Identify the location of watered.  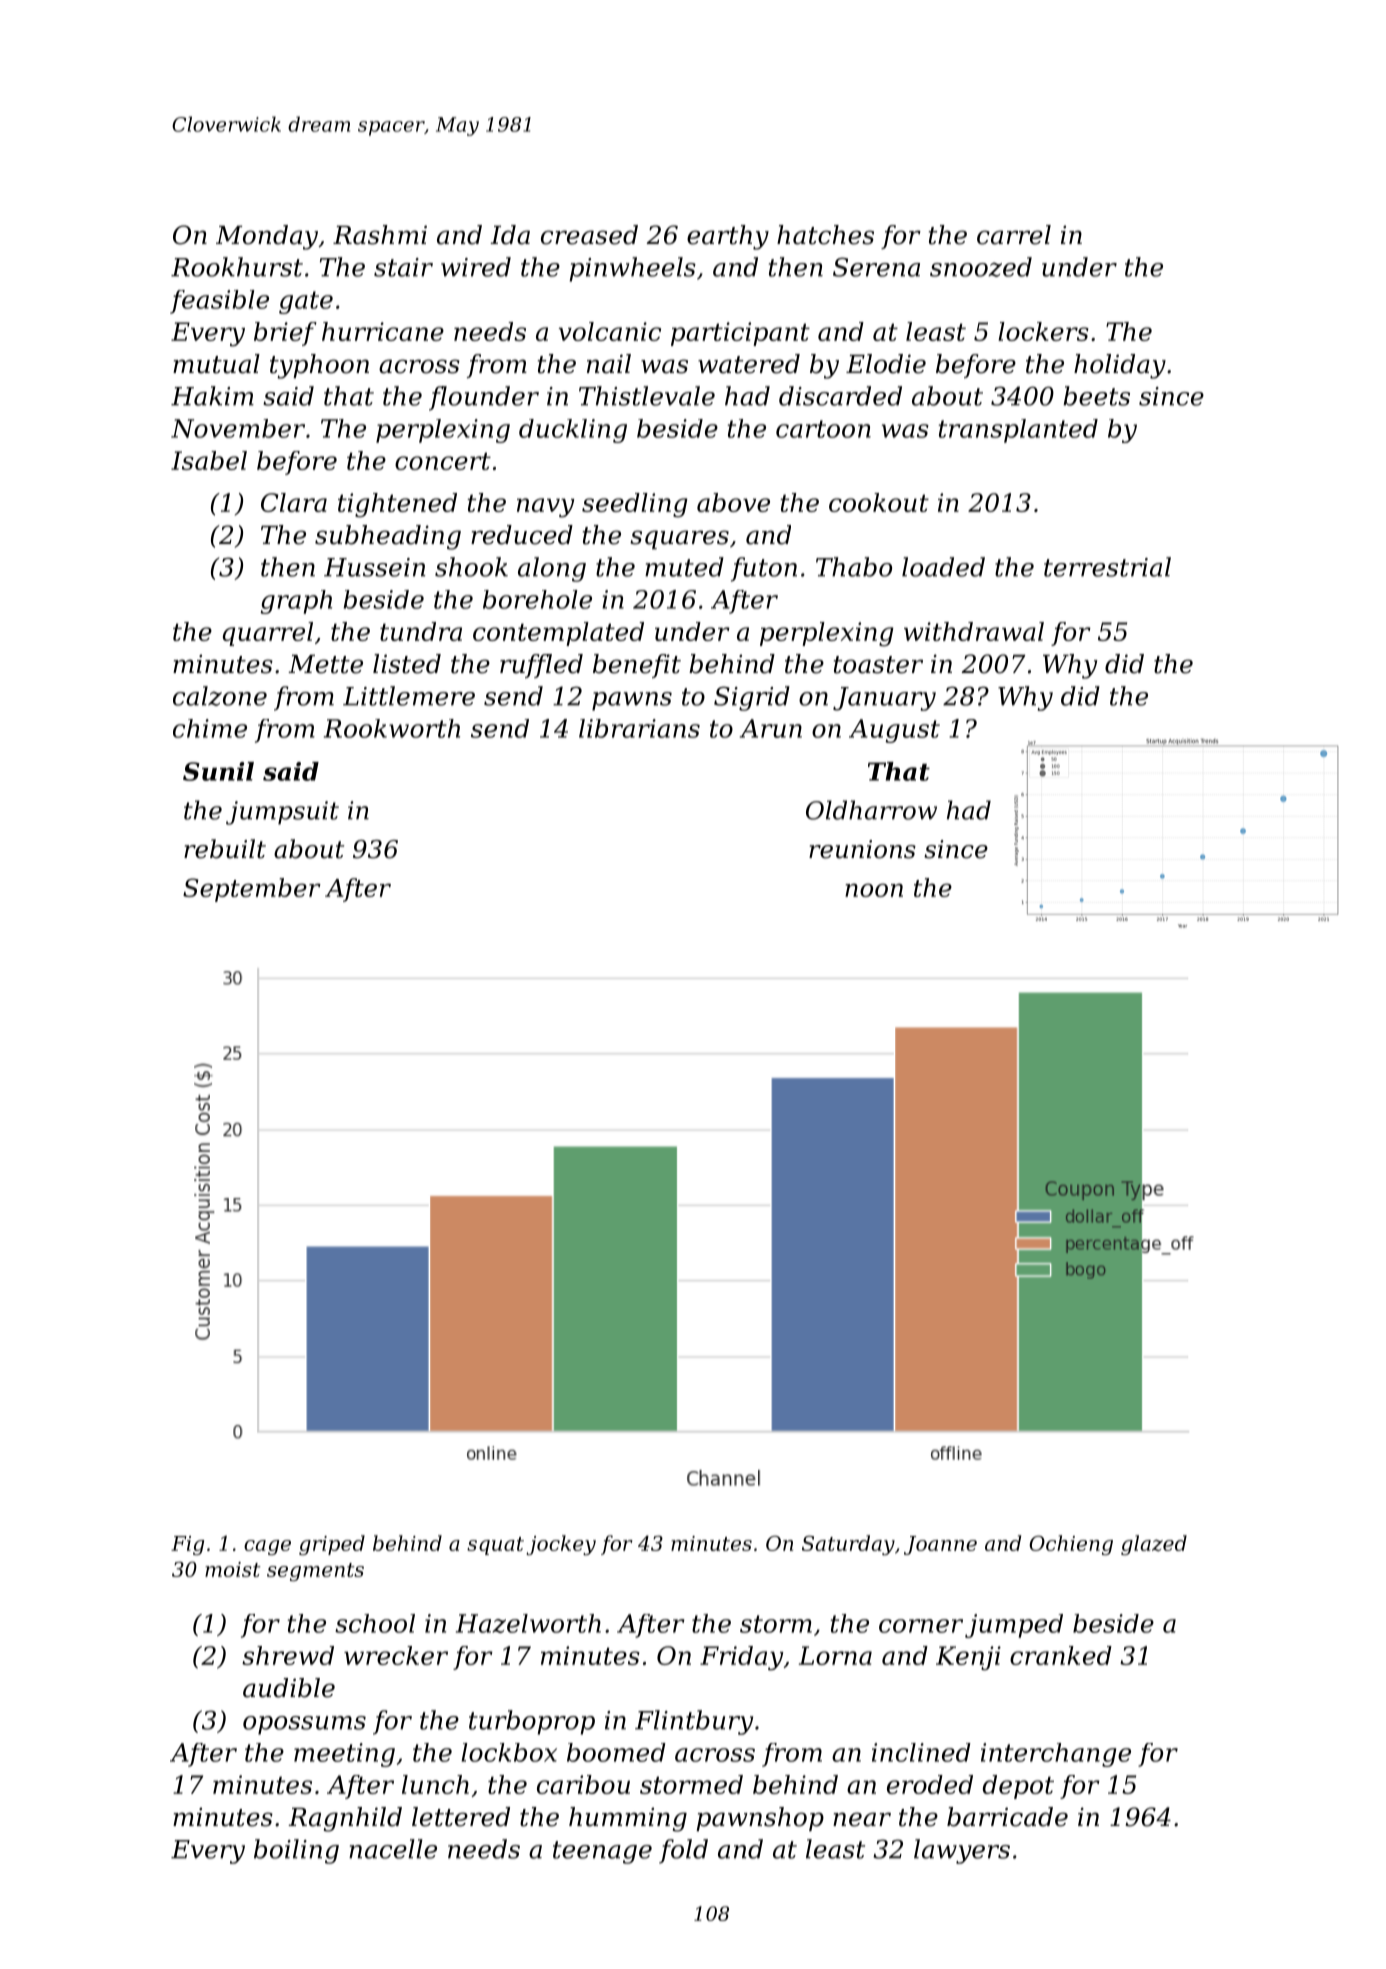
(749, 364).
